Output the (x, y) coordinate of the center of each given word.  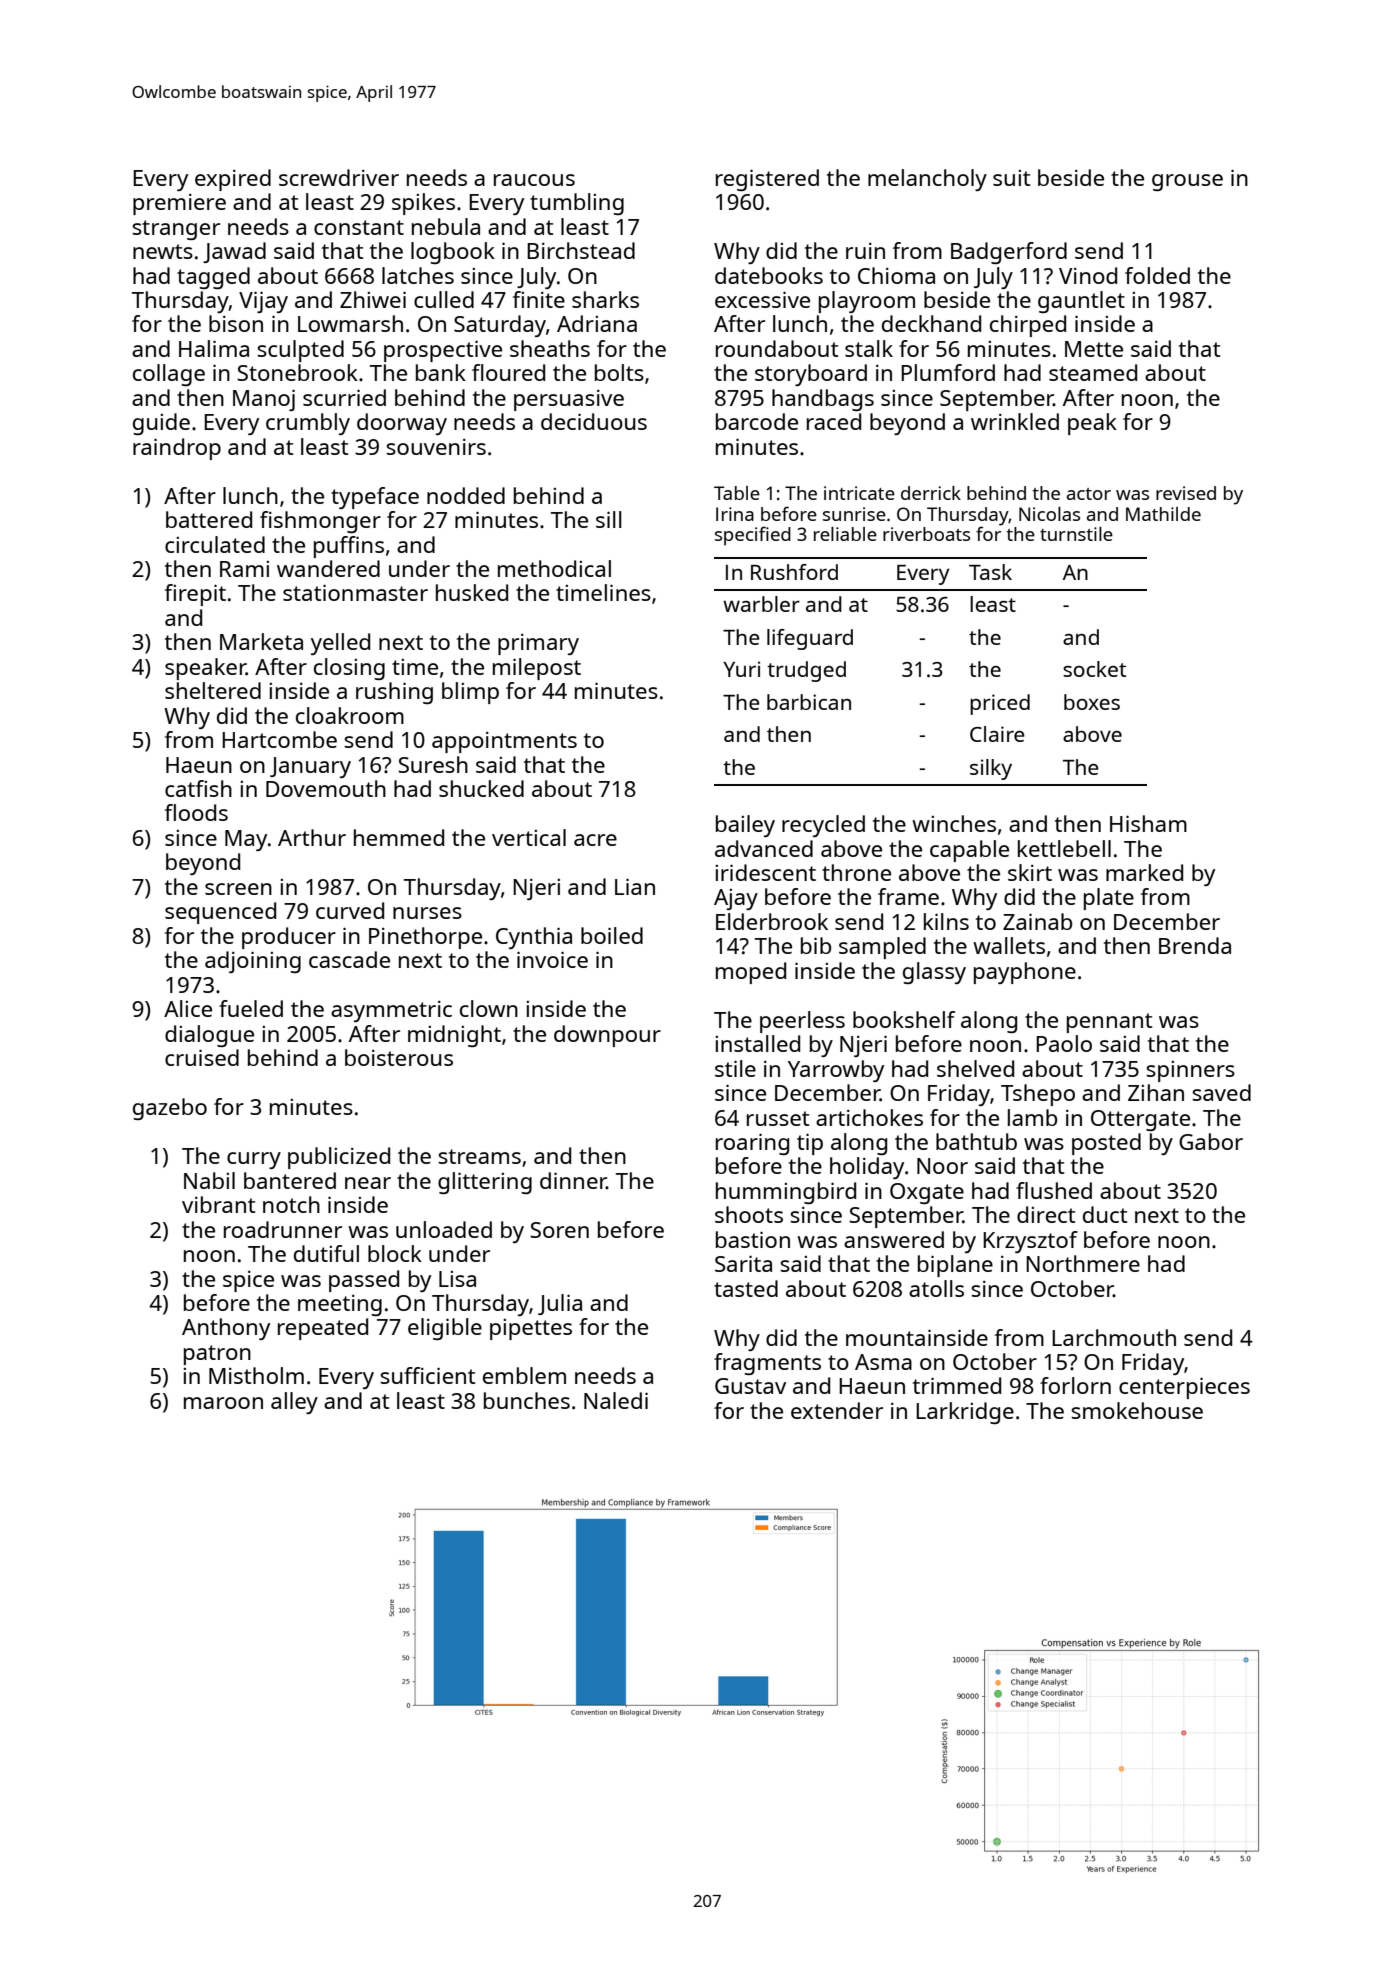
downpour (607, 1036)
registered (767, 180)
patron (217, 1355)
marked (1144, 872)
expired (233, 180)
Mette (1094, 349)
